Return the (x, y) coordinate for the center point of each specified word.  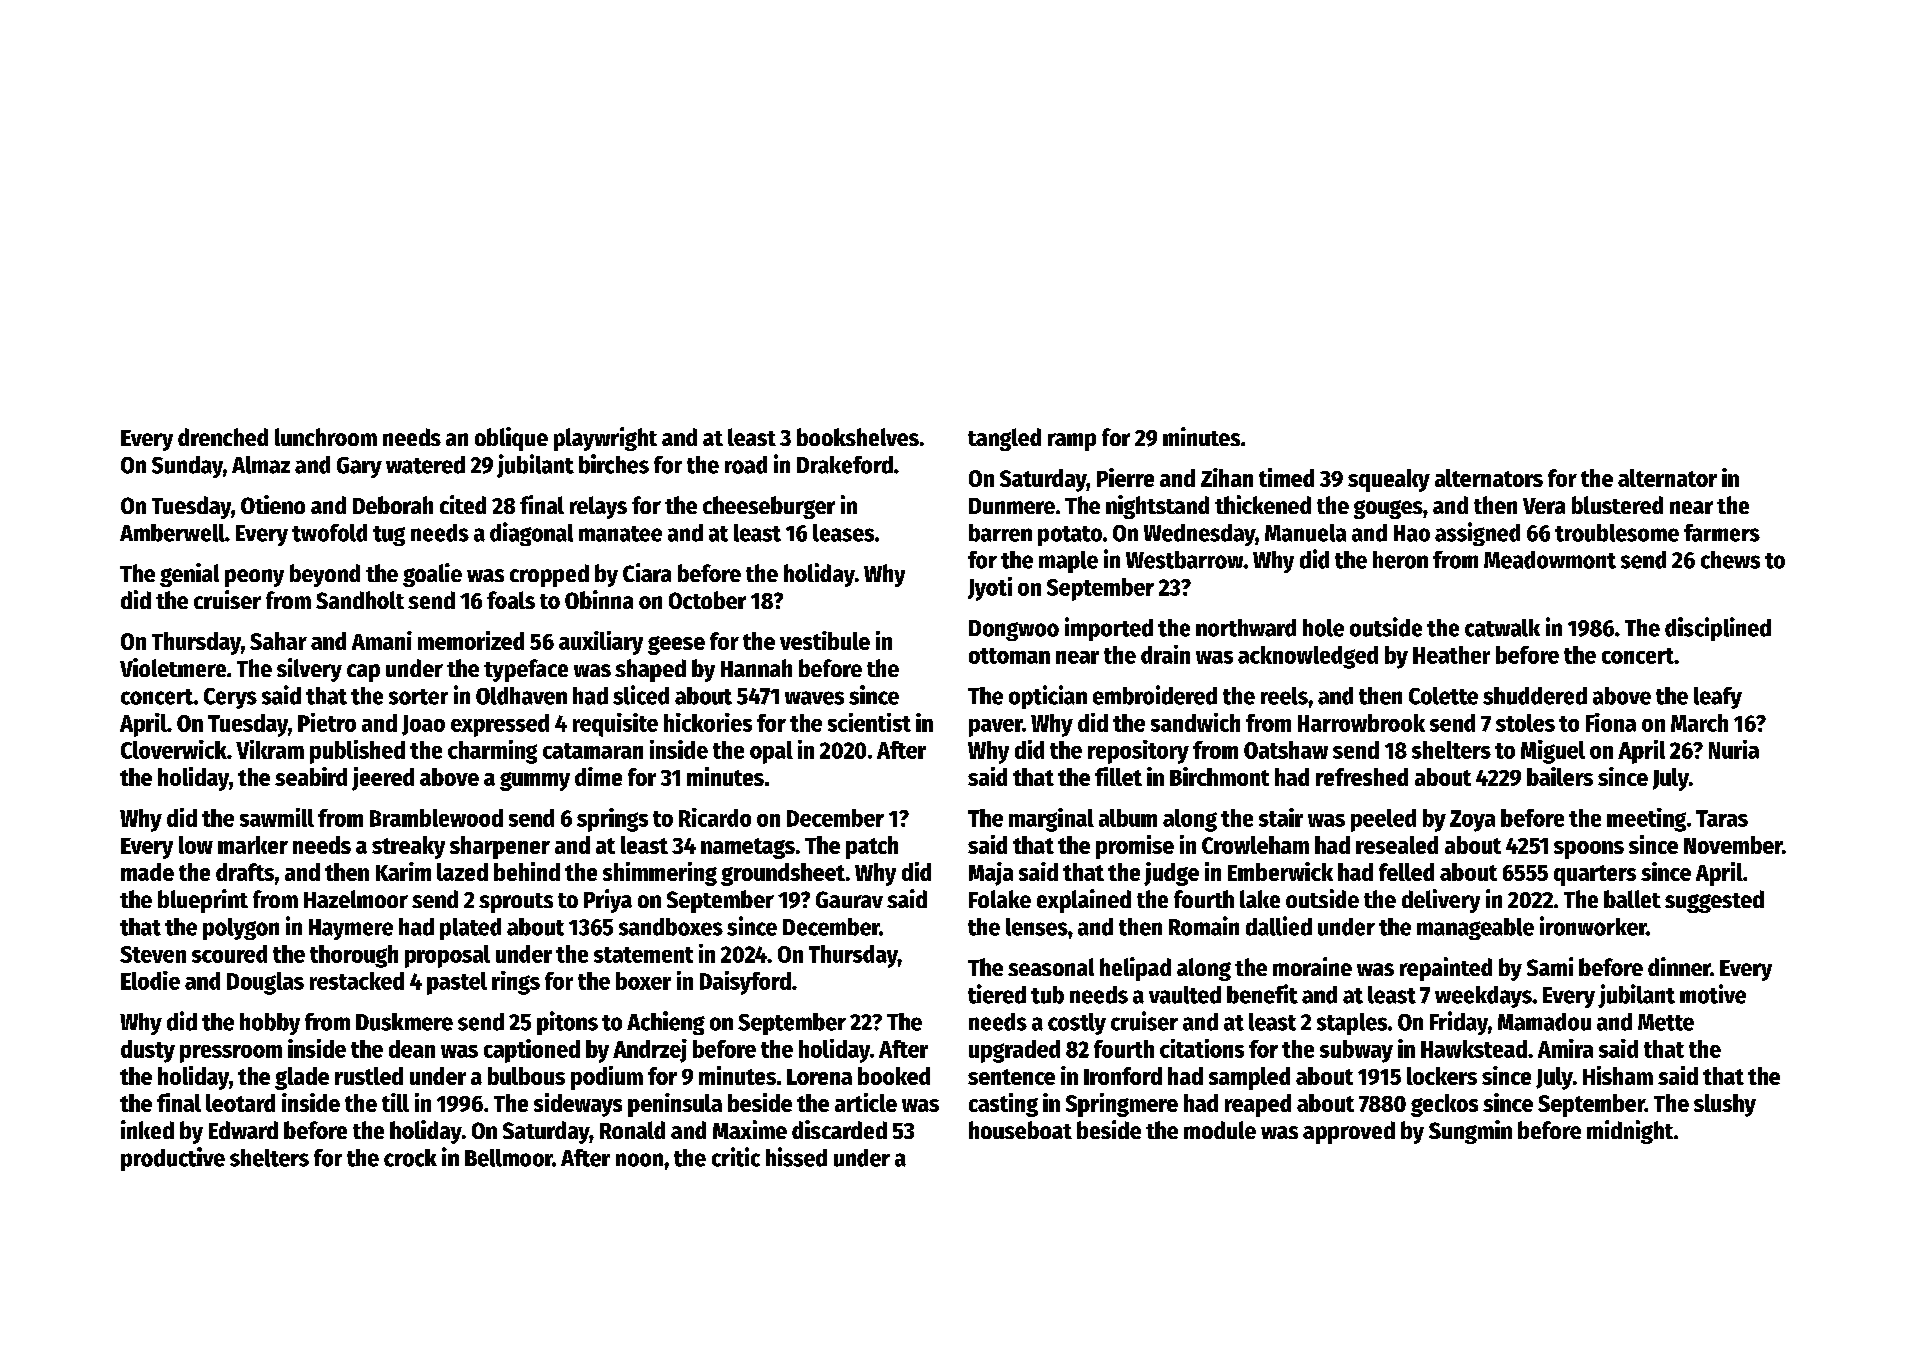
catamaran (593, 751)
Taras (1722, 818)
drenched (223, 437)
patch (872, 847)
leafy (1718, 698)
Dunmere (1012, 506)
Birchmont (1219, 776)
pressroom (231, 1054)
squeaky (1389, 480)
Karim (403, 871)
